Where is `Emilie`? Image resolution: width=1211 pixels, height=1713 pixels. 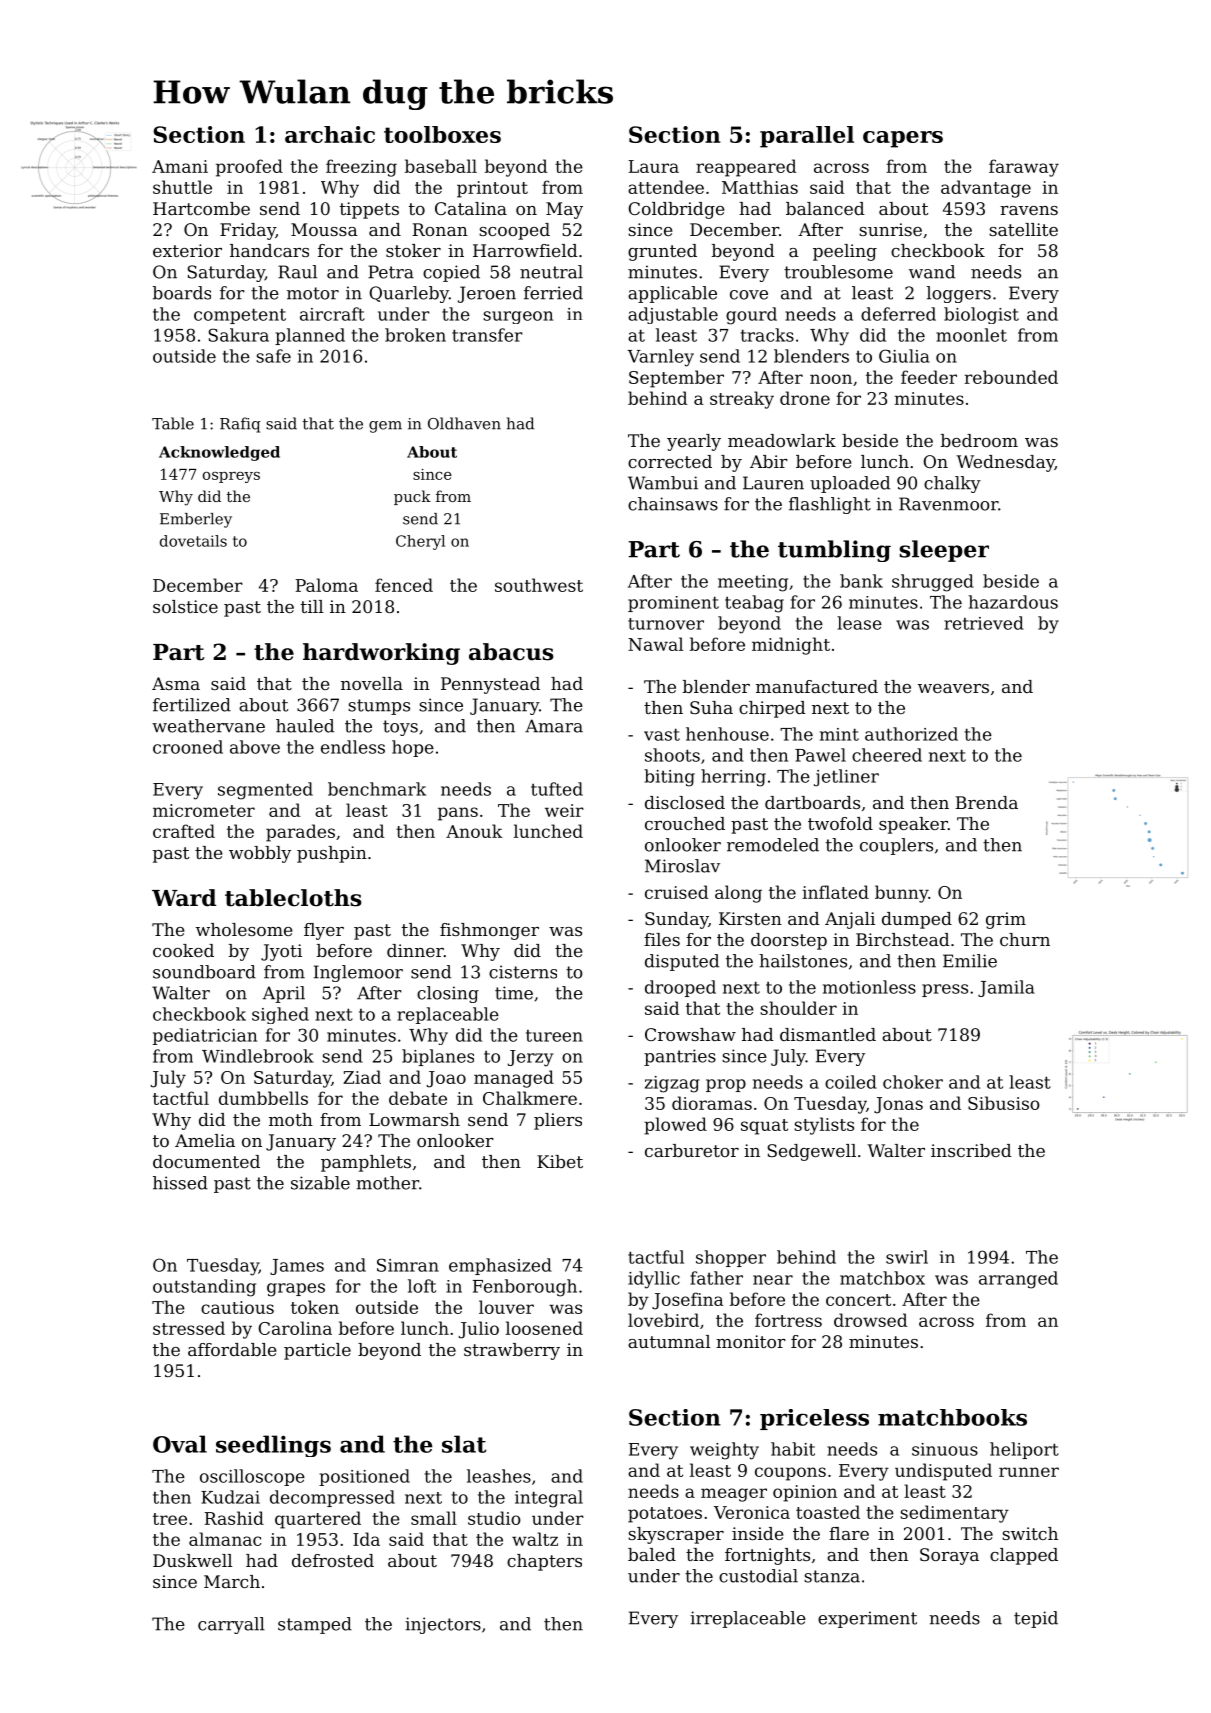 Emilie is located at coordinates (970, 961).
